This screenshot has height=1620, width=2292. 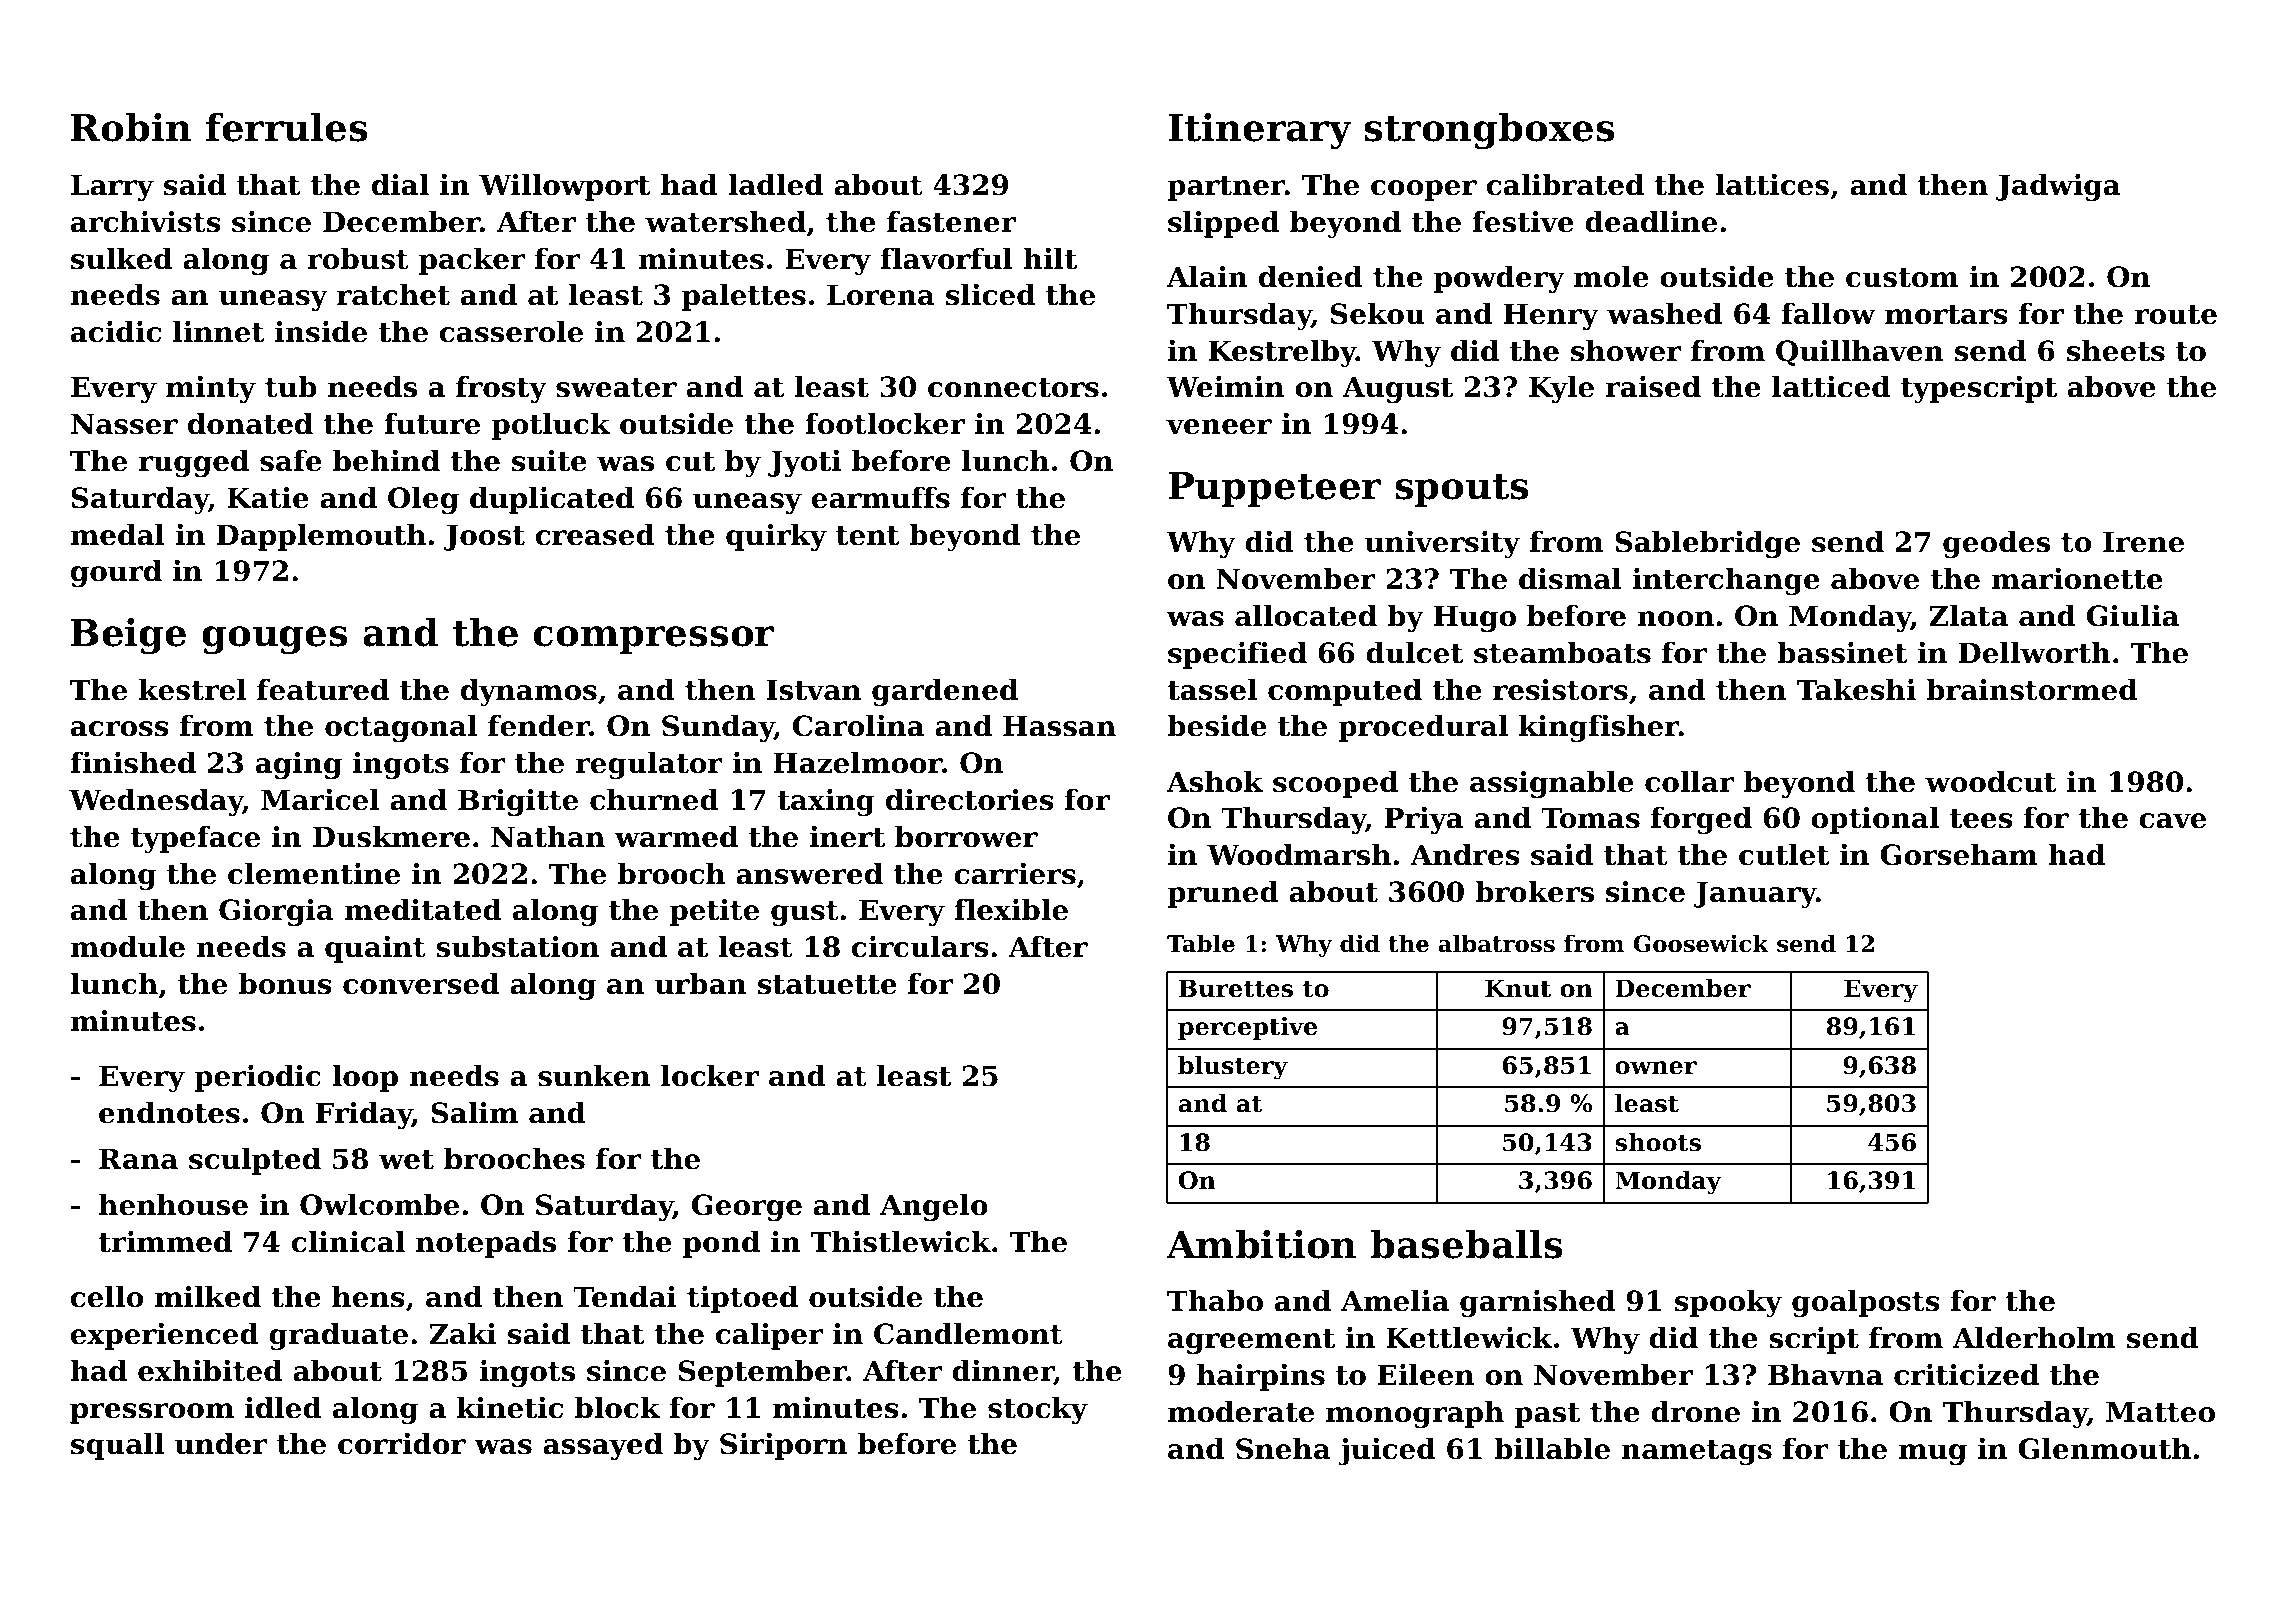 I want to click on Puppeteer, so click(x=1274, y=489).
